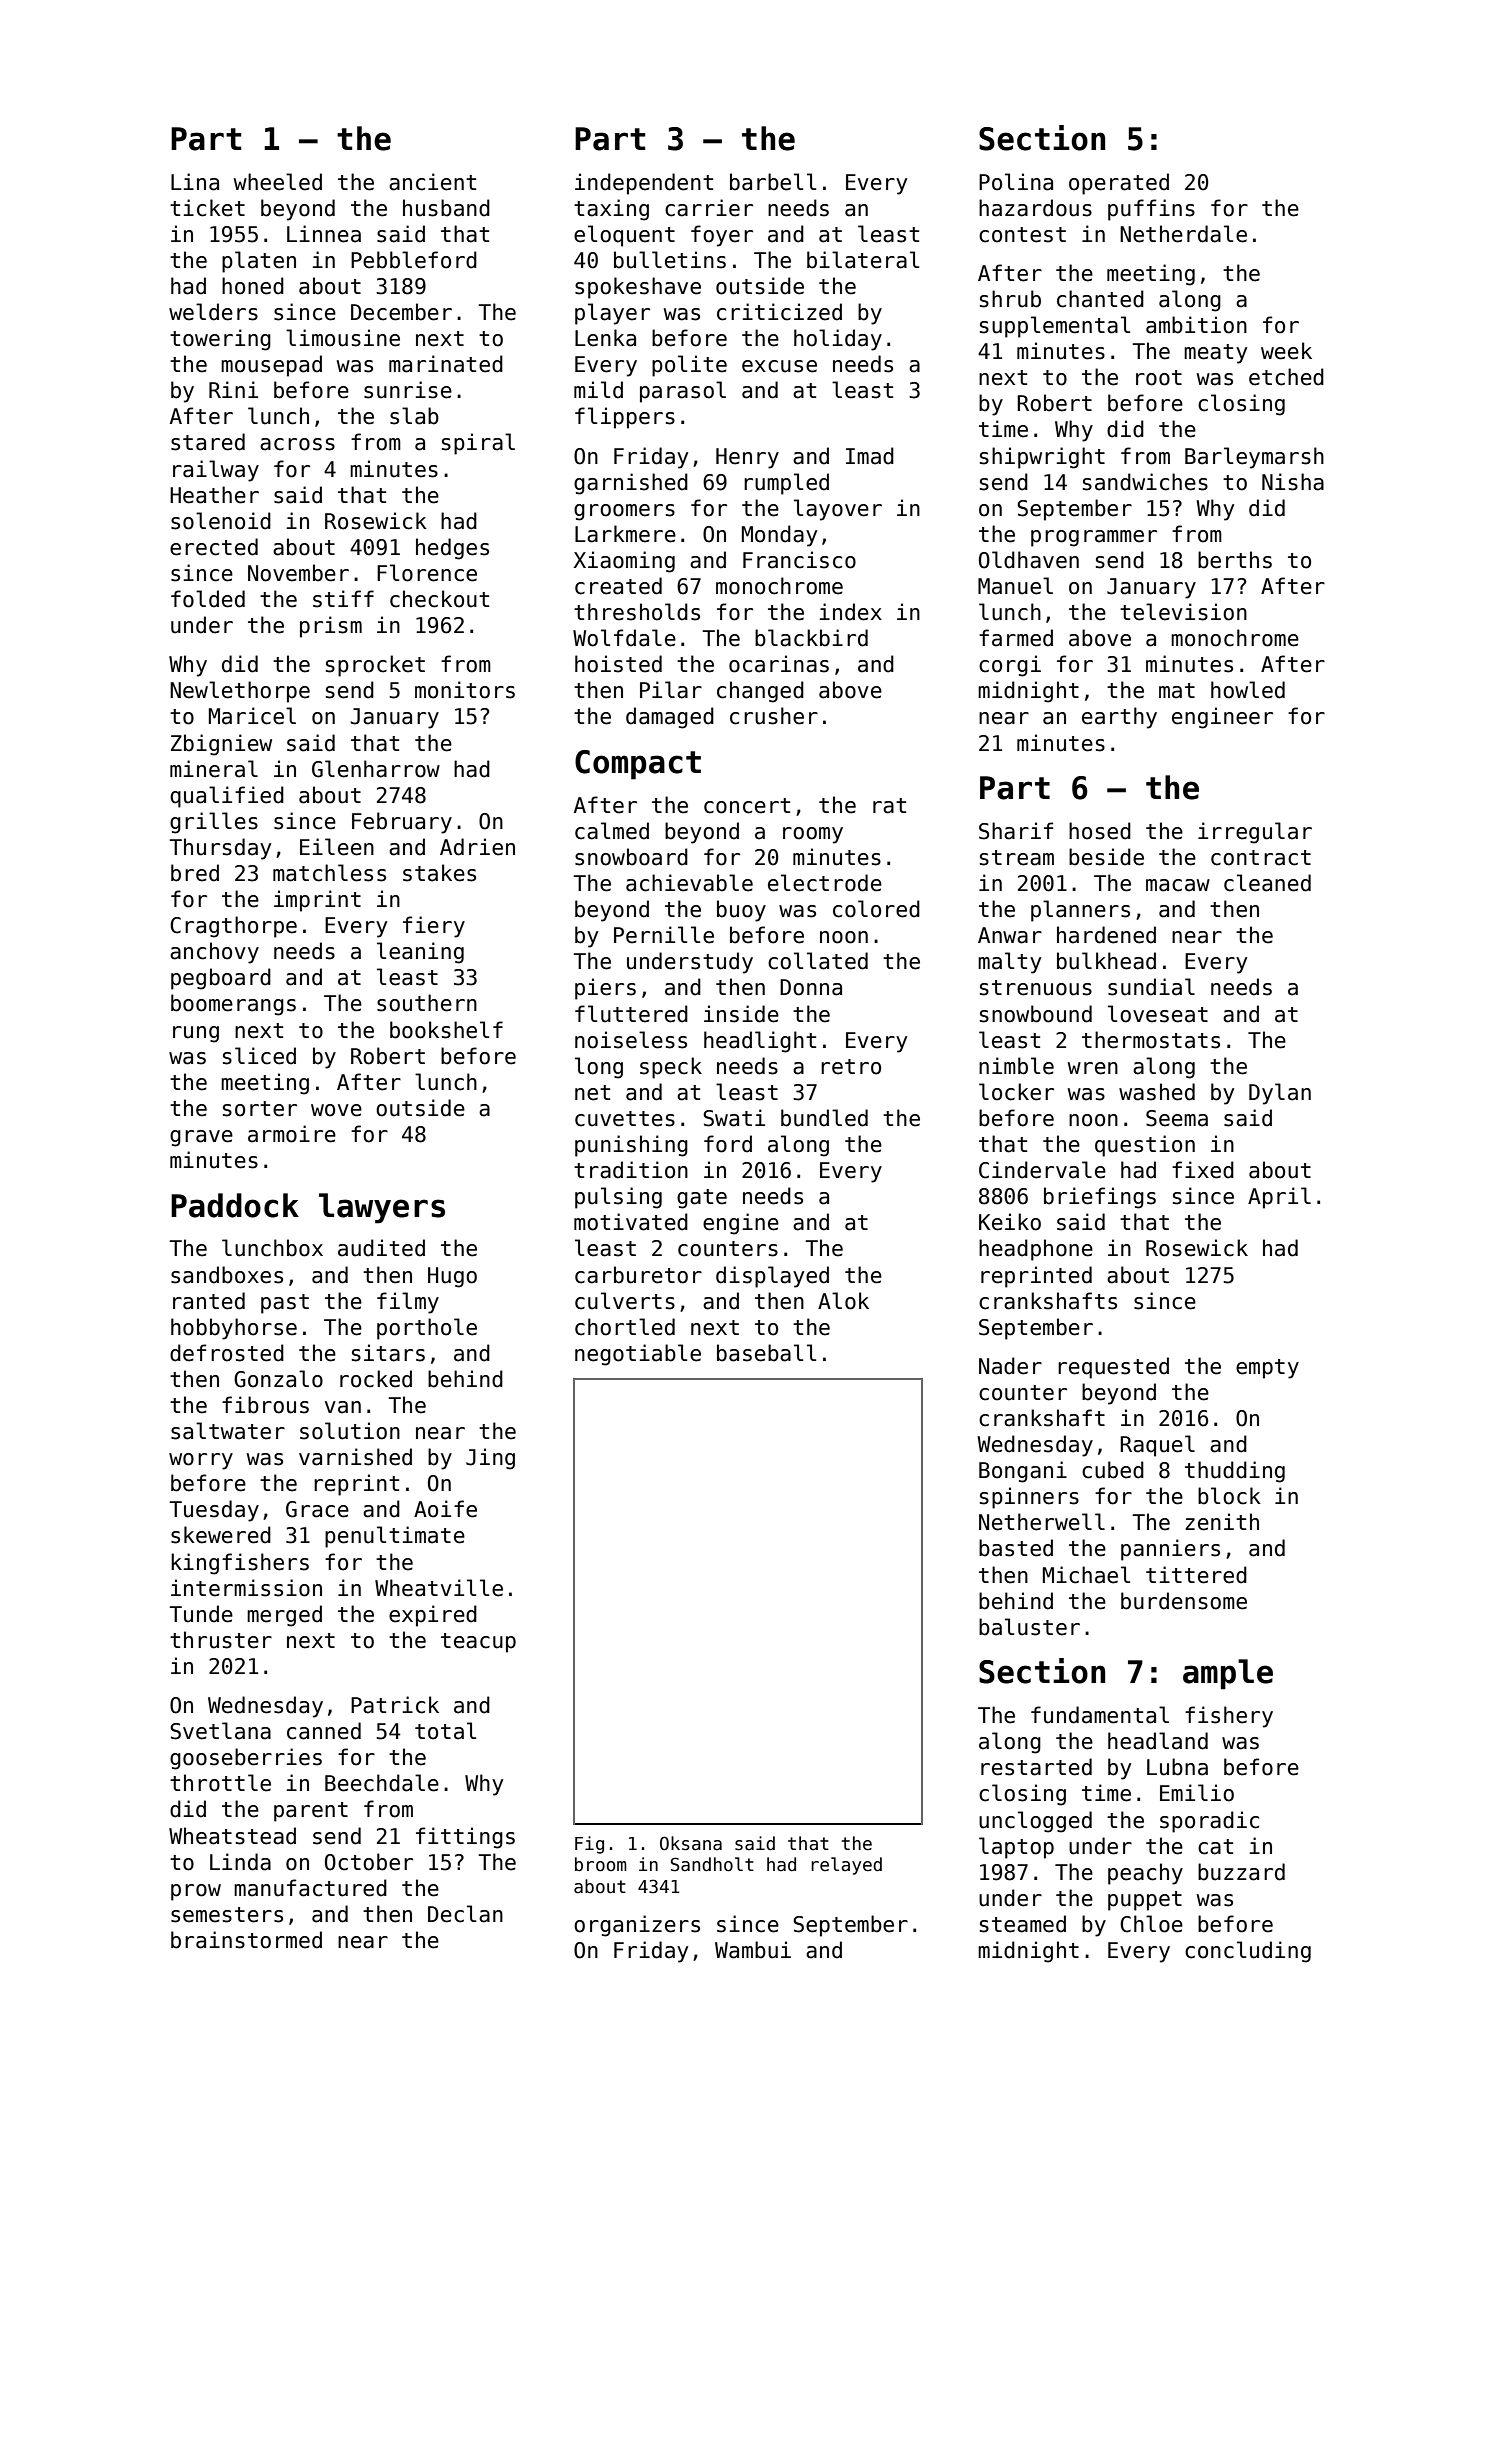  I want to click on concluding, so click(1248, 1952).
